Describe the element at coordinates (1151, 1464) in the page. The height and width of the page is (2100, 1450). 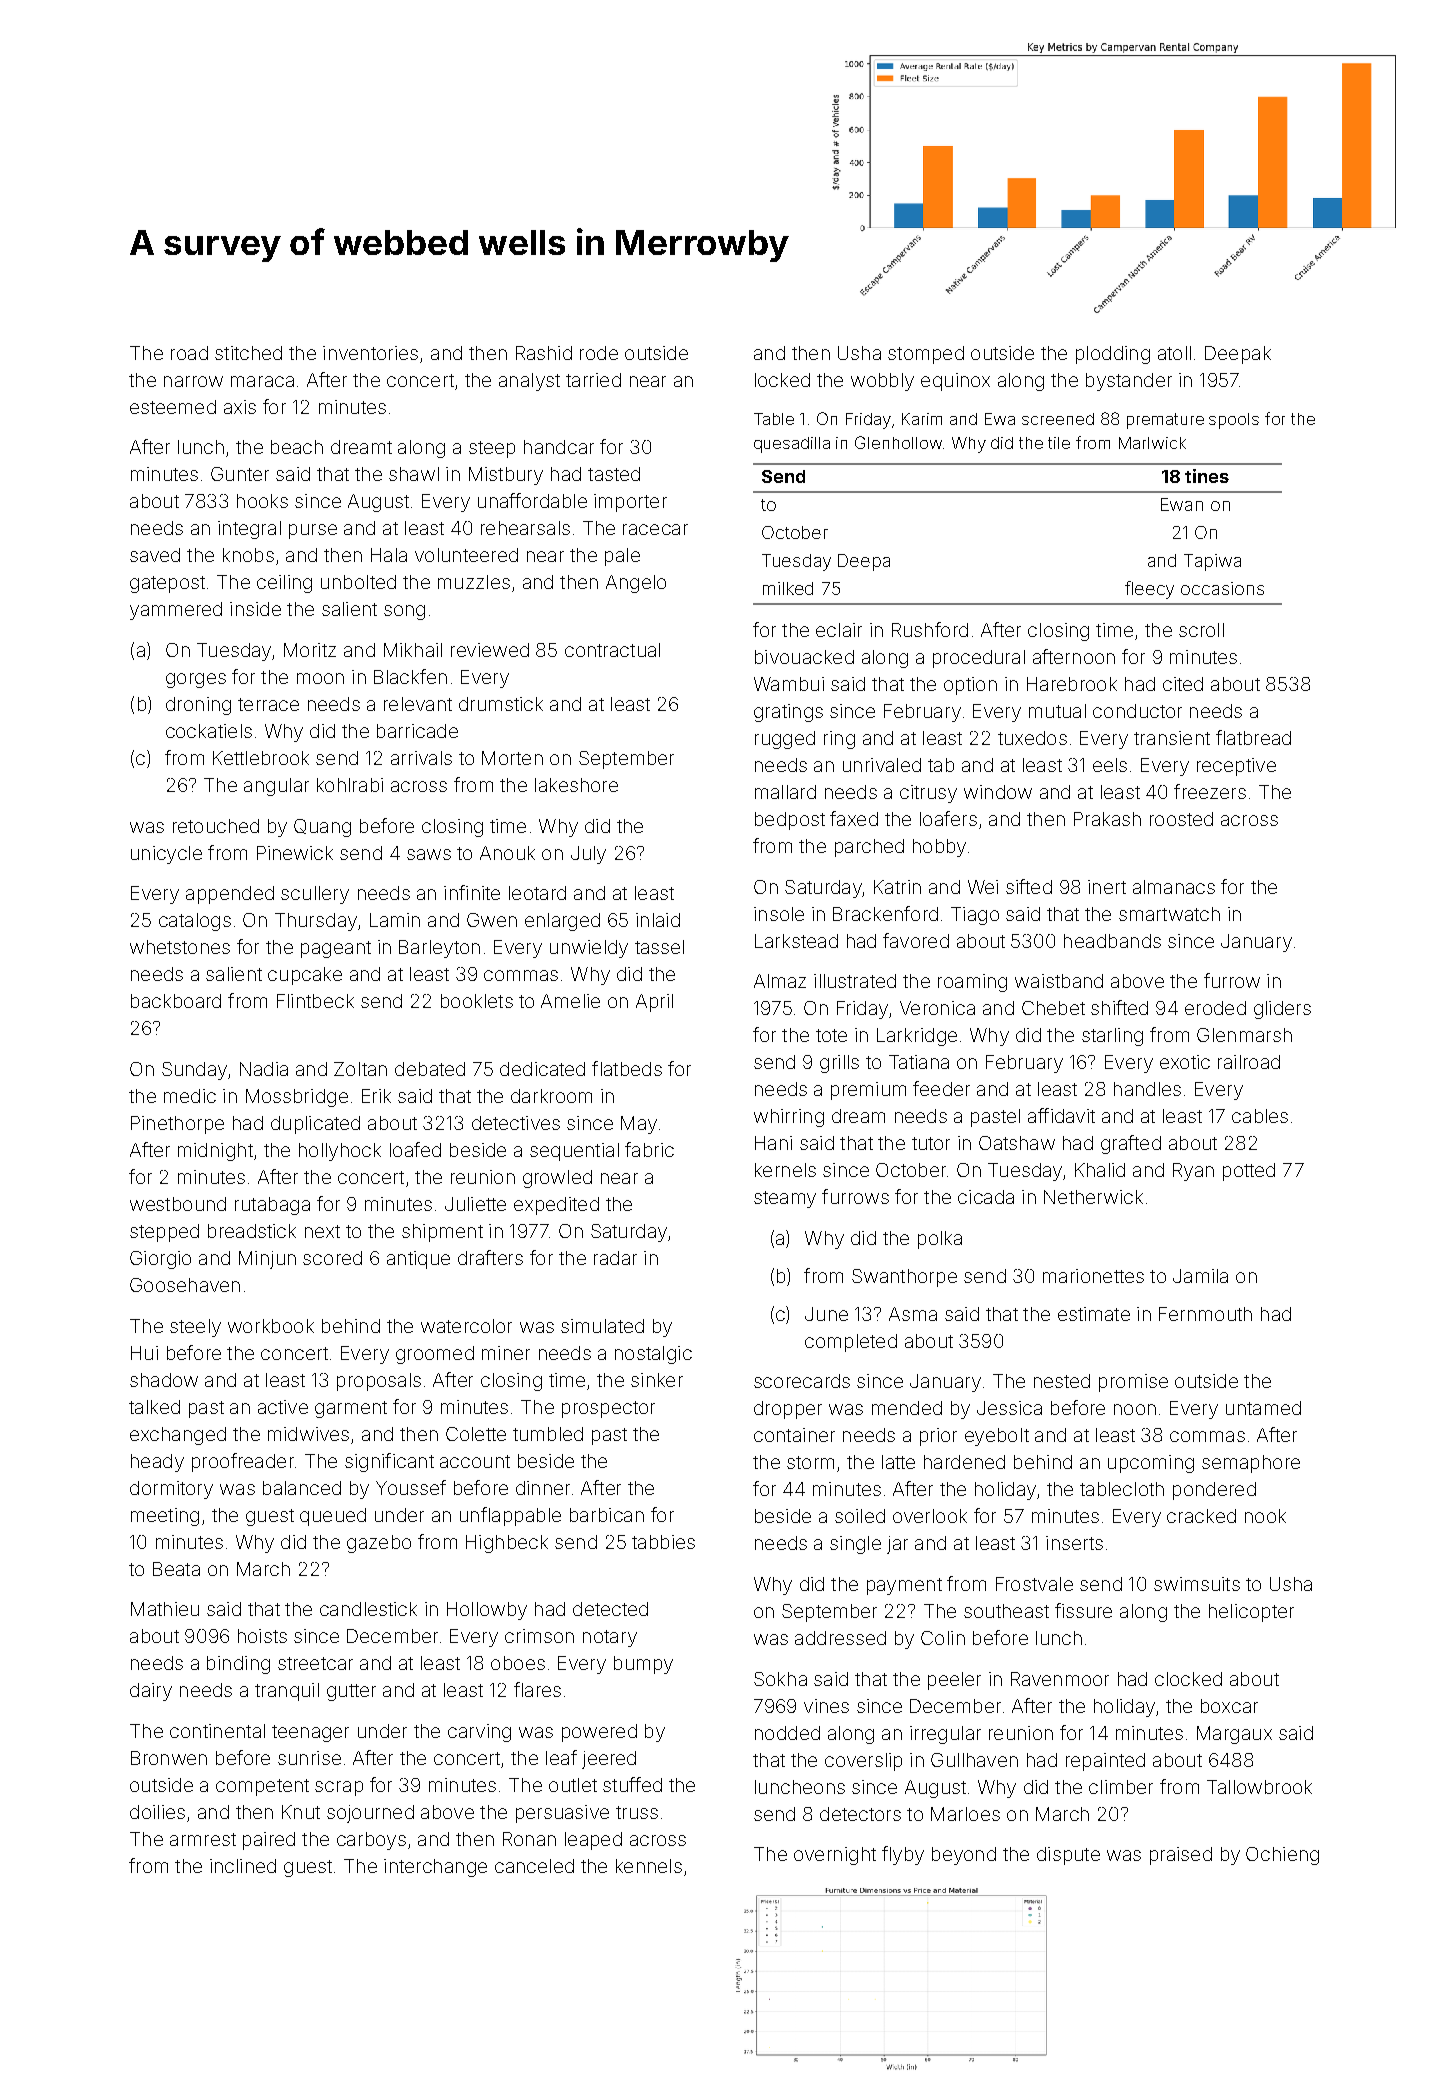
I see `upcoming` at that location.
